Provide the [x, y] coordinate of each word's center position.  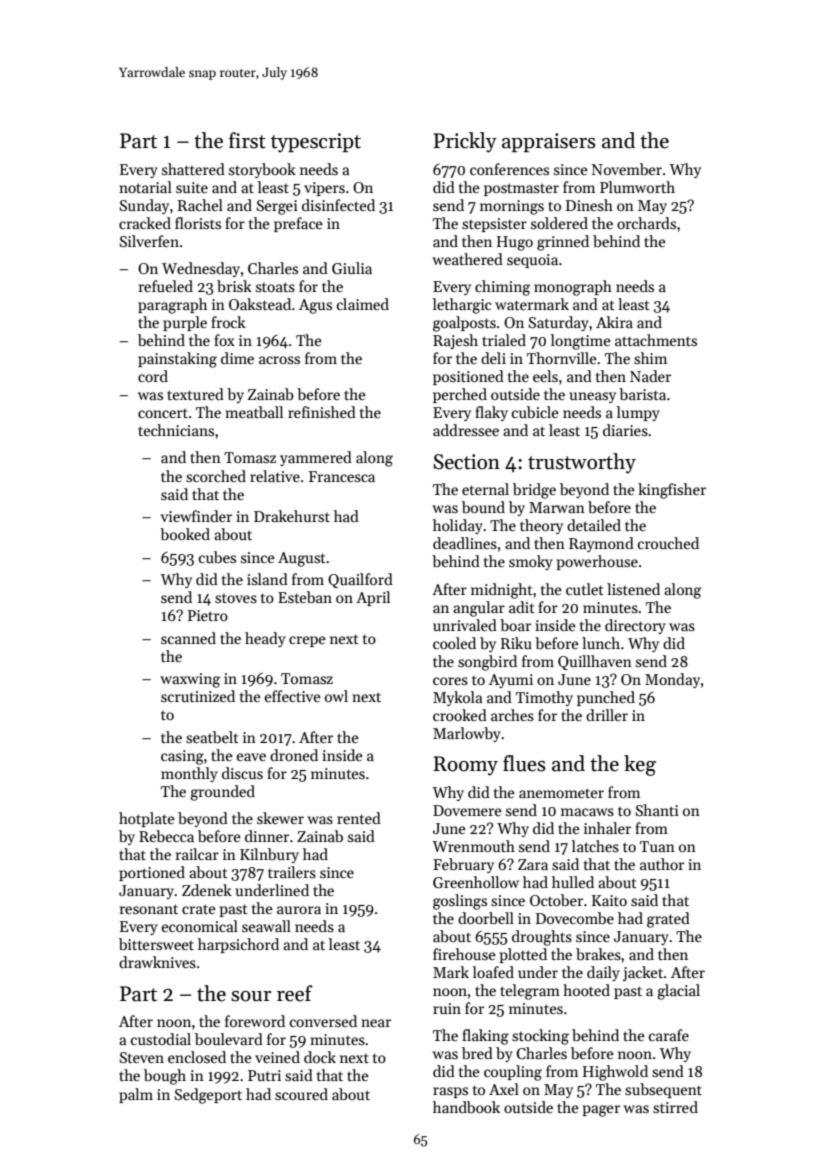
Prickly [465, 142]
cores [450, 681]
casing [182, 757]
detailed [594, 525]
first [247, 140]
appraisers [549, 142]
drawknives [157, 962]
